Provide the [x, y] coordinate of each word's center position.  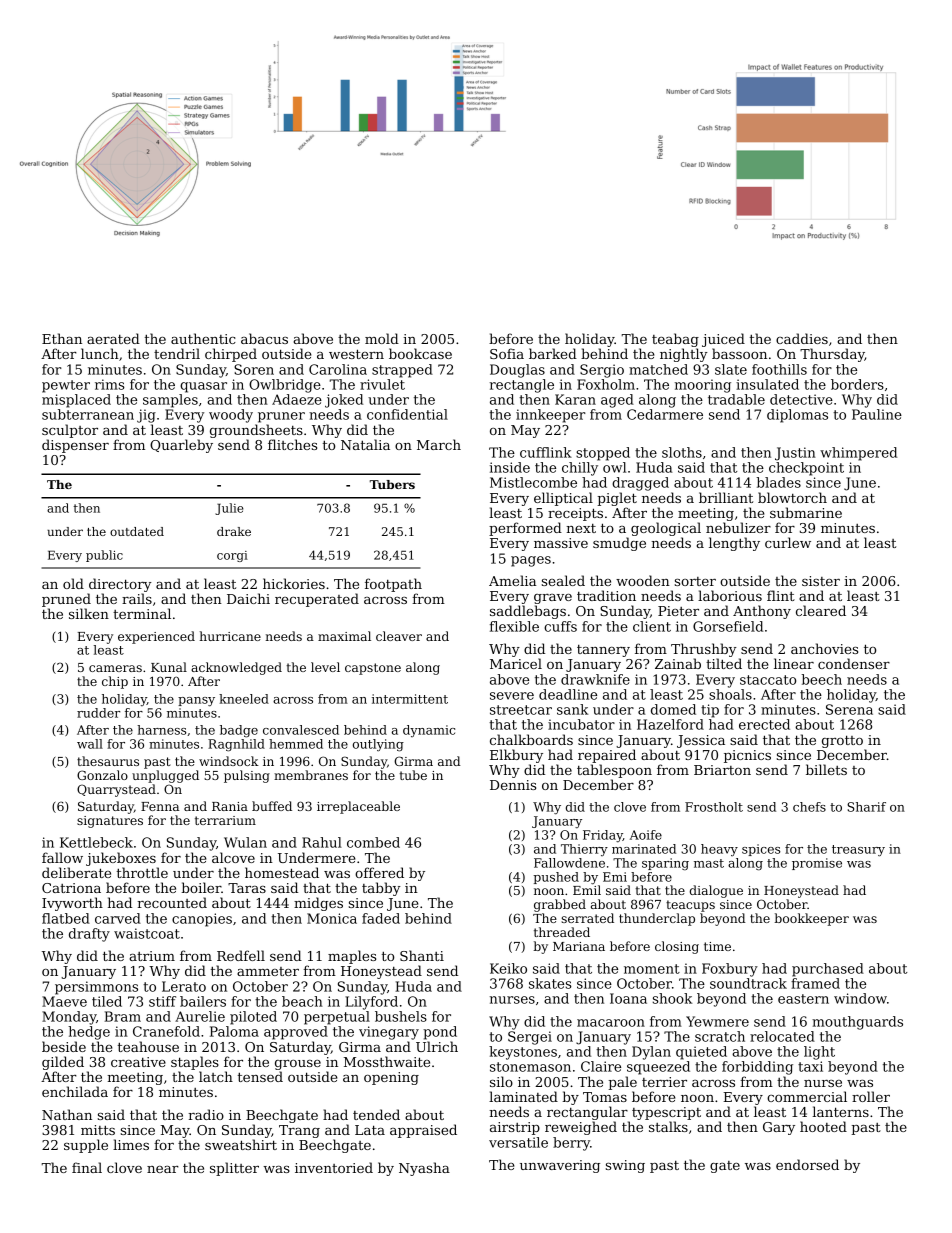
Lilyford [371, 1003]
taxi [810, 1066]
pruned [66, 600]
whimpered [858, 454]
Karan [575, 399]
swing [625, 1166]
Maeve [64, 1001]
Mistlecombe [533, 482]
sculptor [70, 431]
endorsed [807, 1164]
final [87, 1167]
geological [666, 529]
